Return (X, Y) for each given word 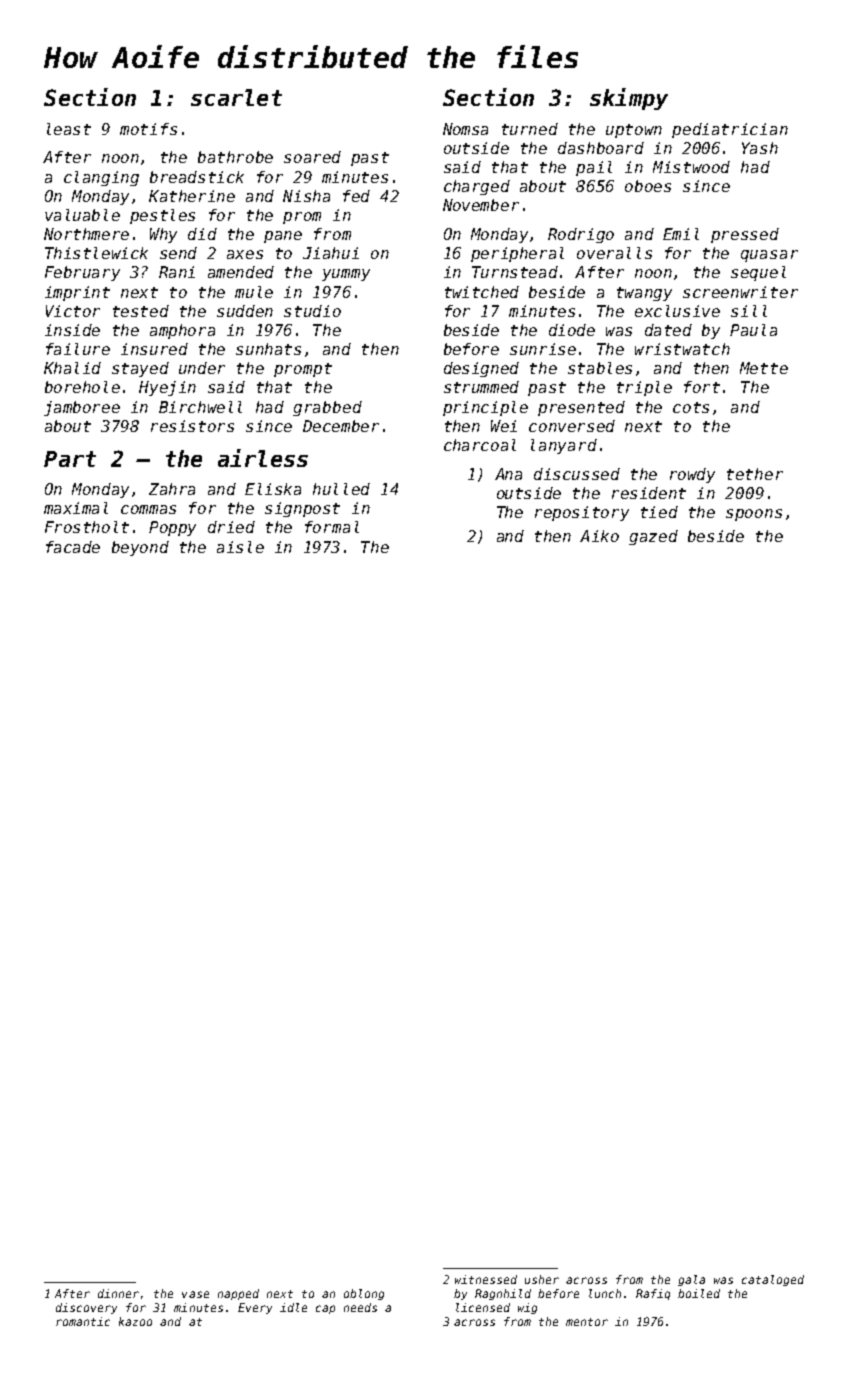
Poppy (172, 528)
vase (195, 1294)
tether (755, 474)
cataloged (773, 1280)
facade (73, 547)
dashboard (601, 148)
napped (238, 1294)
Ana (508, 474)
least (69, 129)
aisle (240, 547)
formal (332, 527)
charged (477, 187)
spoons (754, 515)
